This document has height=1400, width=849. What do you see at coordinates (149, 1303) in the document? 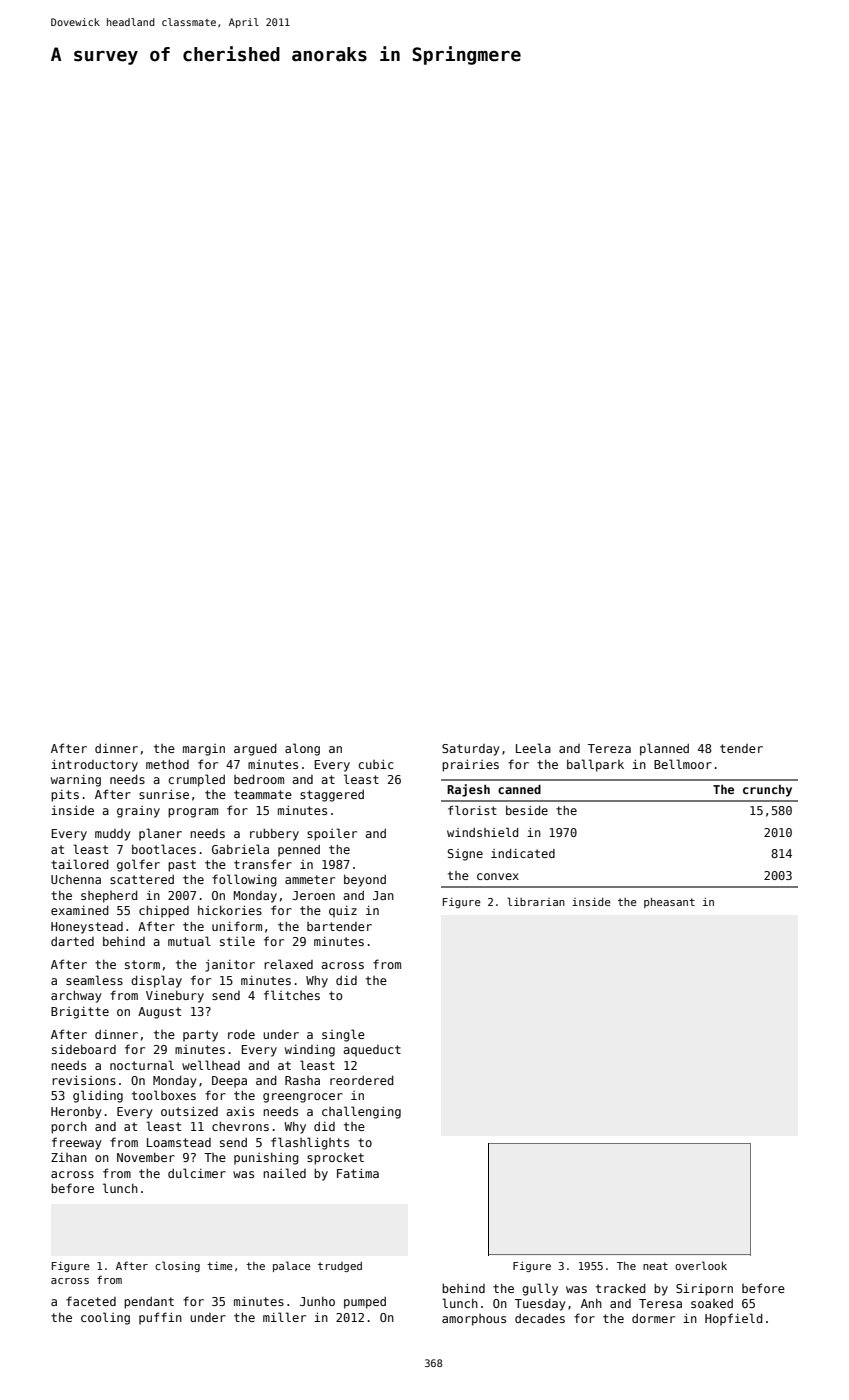
I see `pendant` at bounding box center [149, 1303].
